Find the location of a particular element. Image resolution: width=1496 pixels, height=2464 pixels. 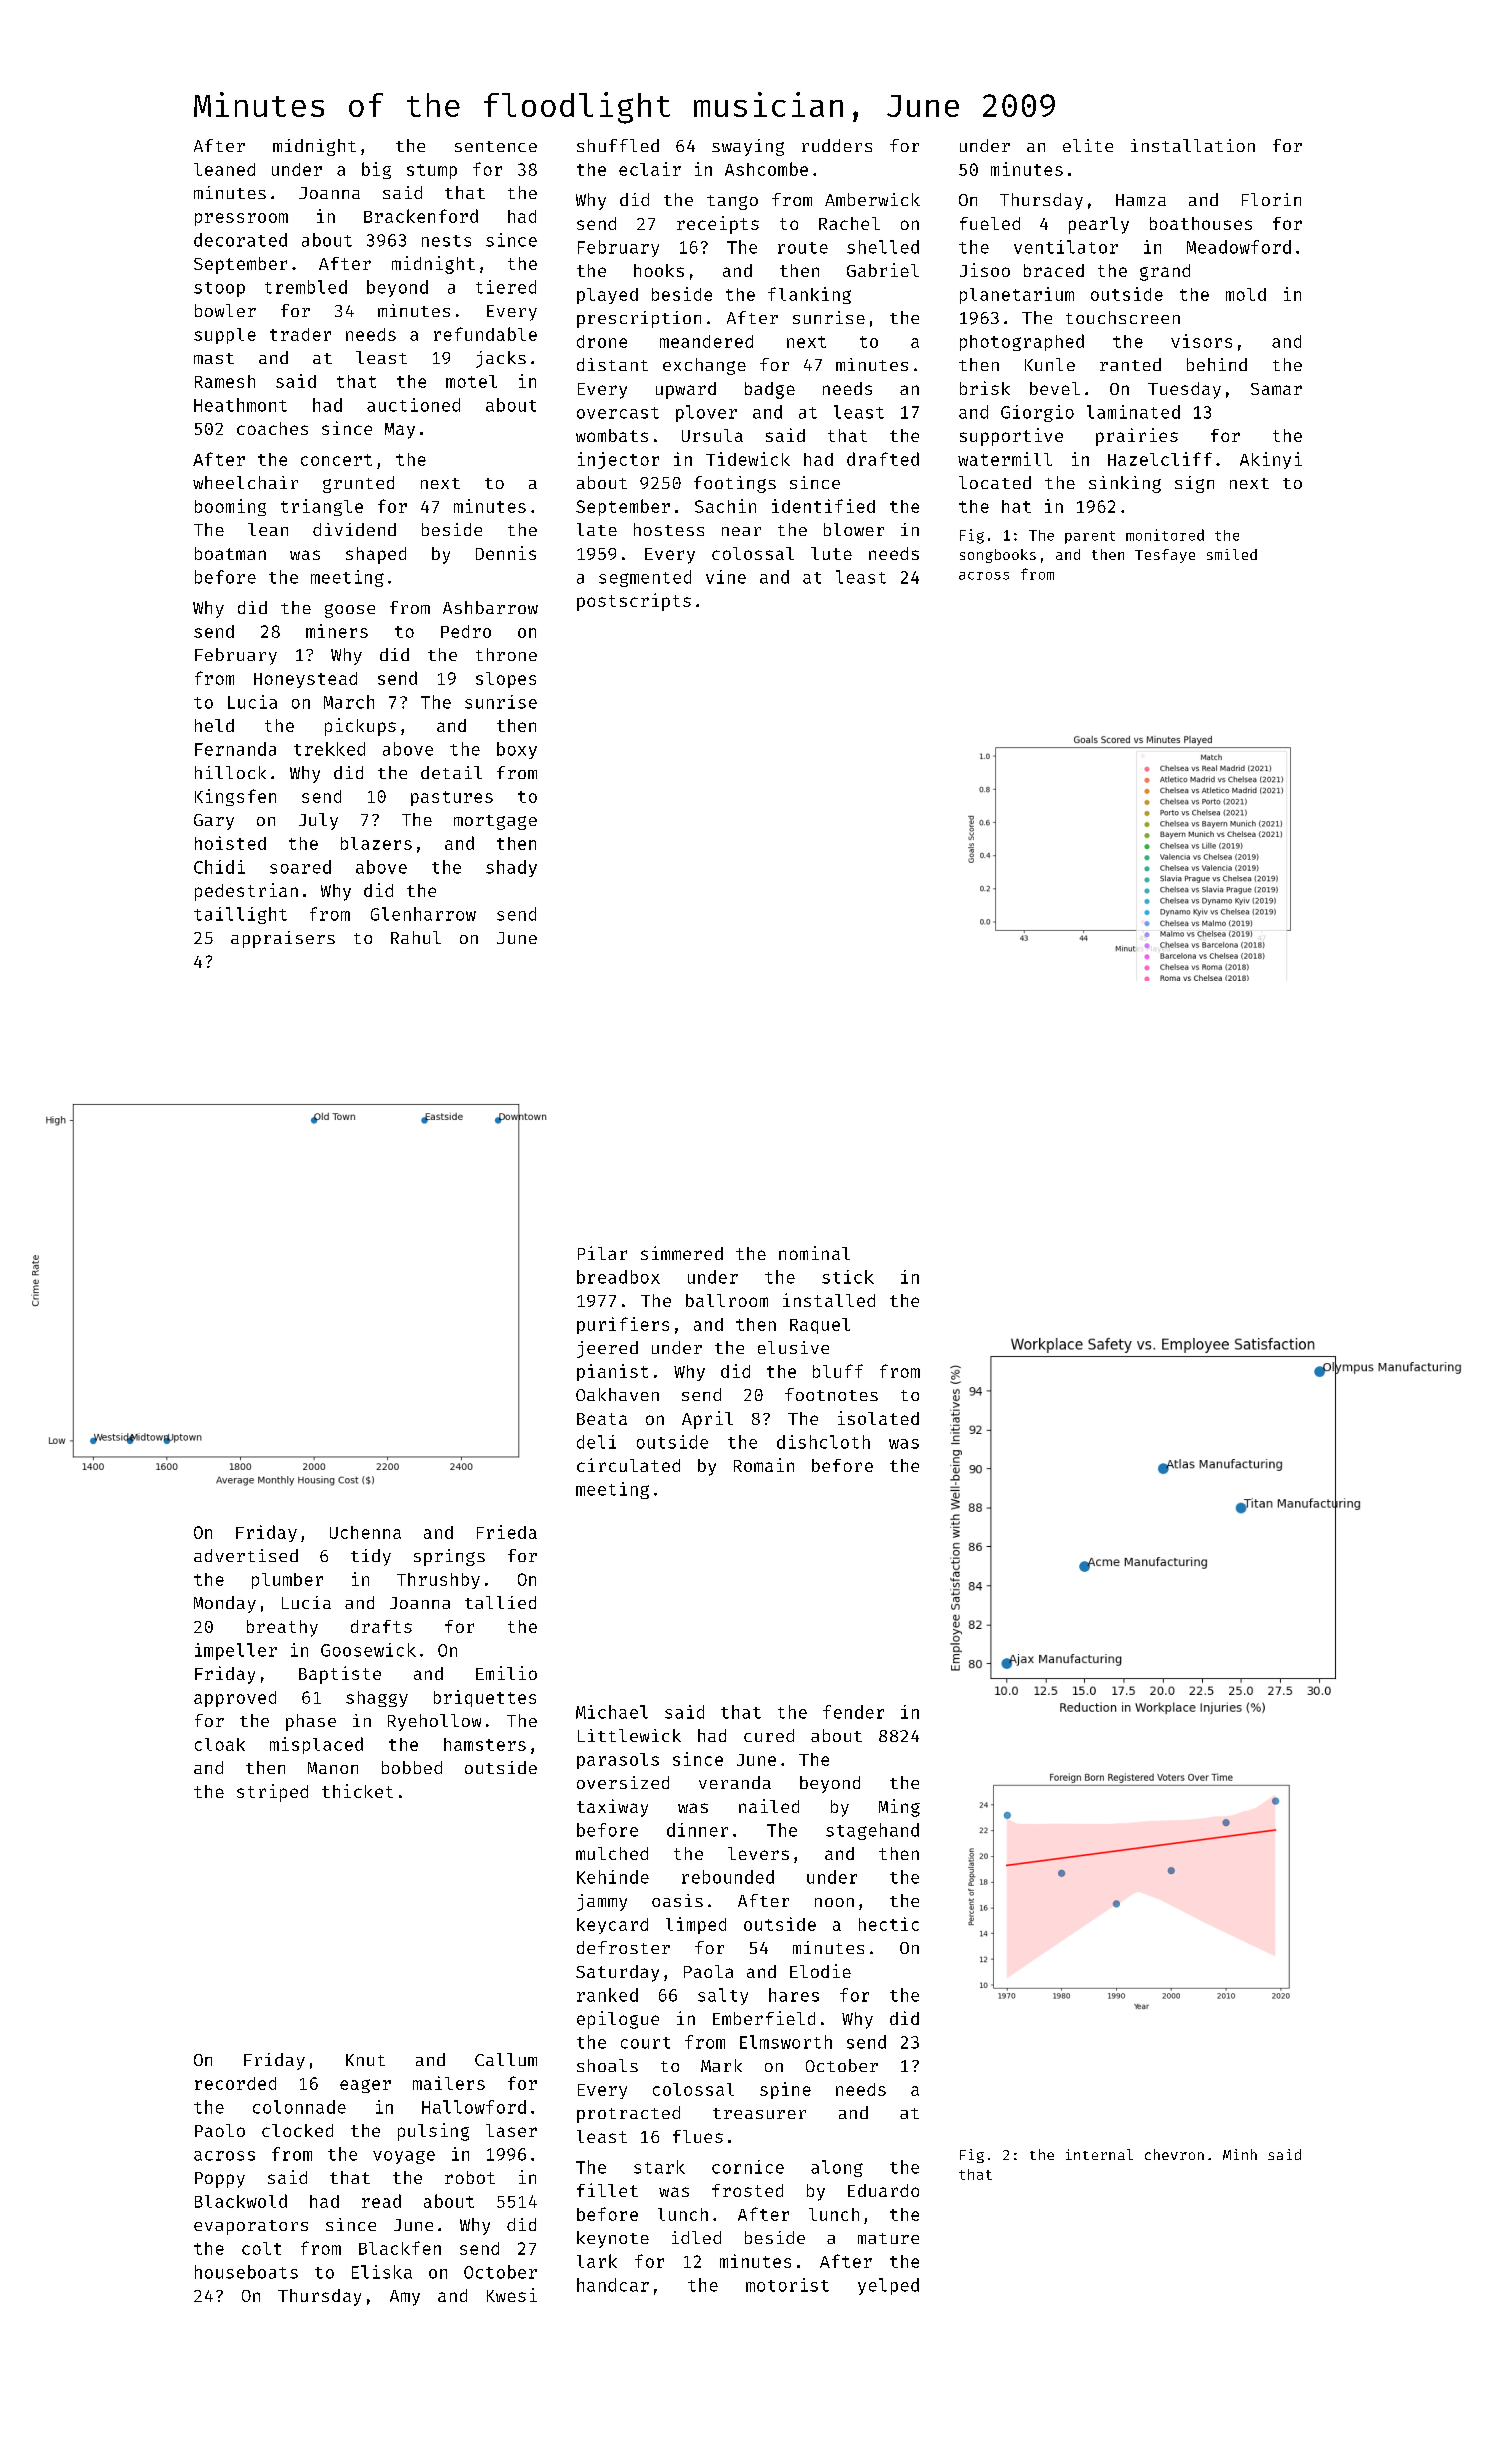

houseboats is located at coordinates (246, 2272).
